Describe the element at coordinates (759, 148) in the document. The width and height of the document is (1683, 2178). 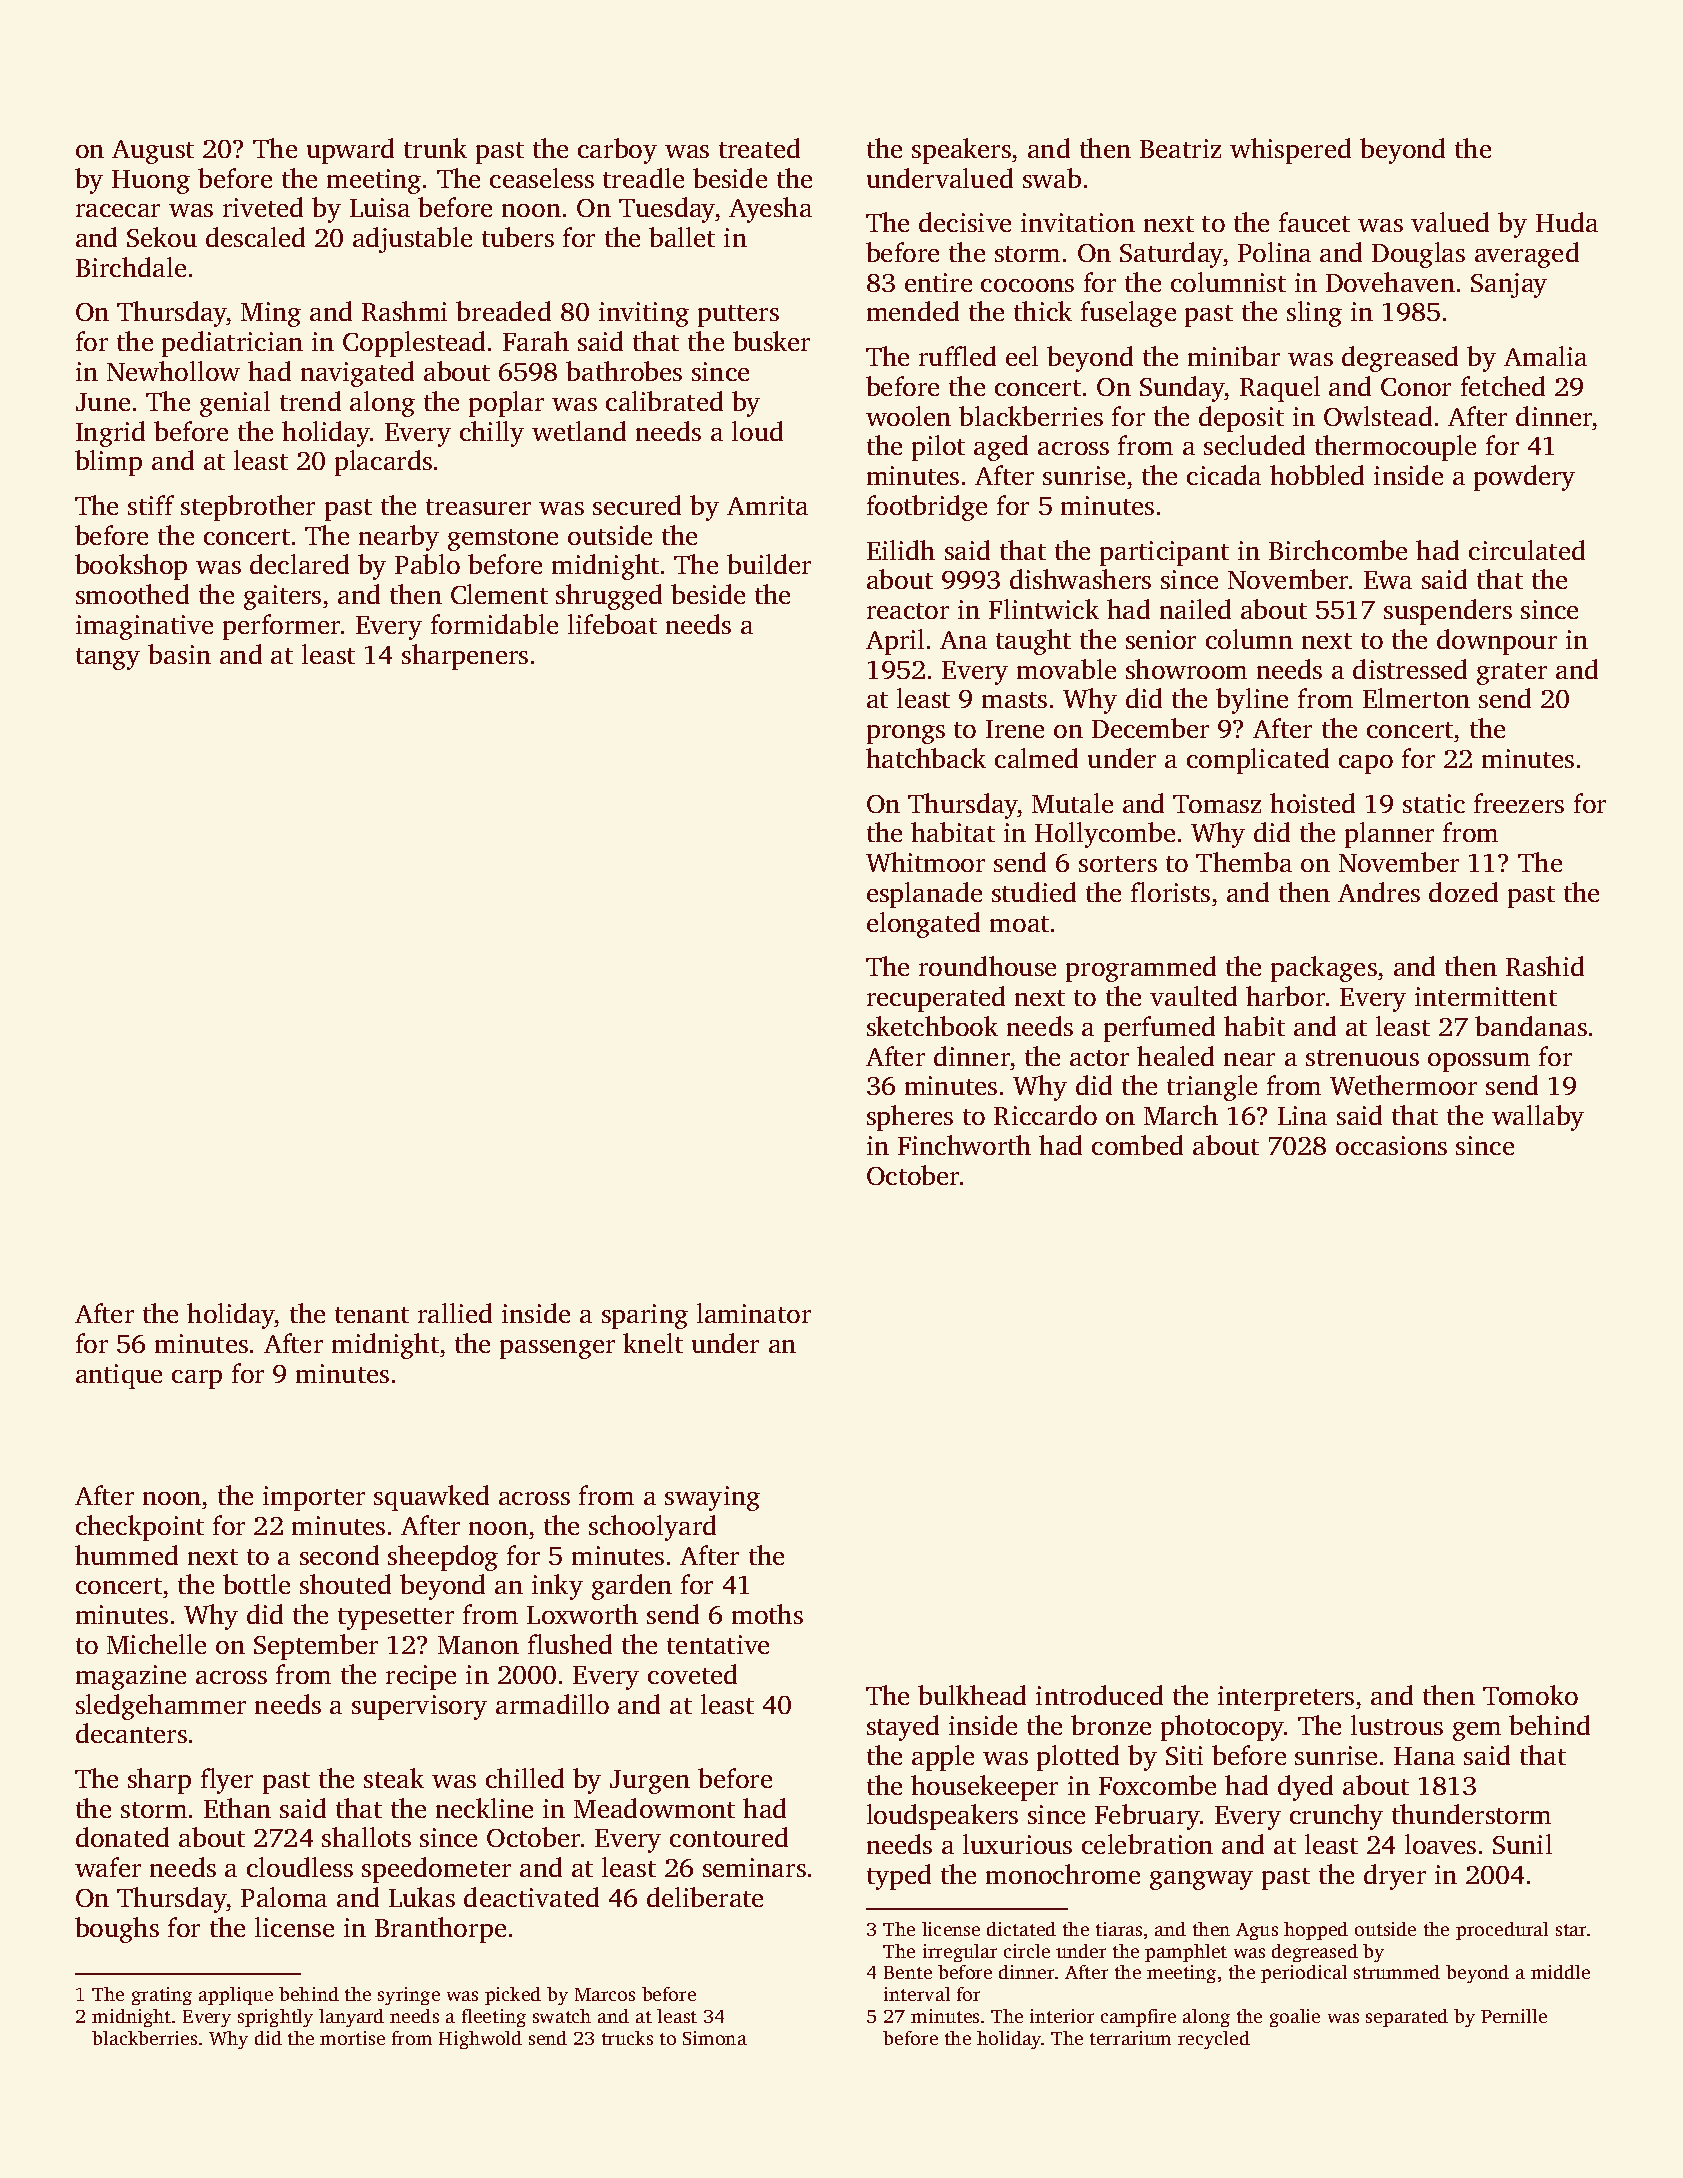
I see `treated` at that location.
